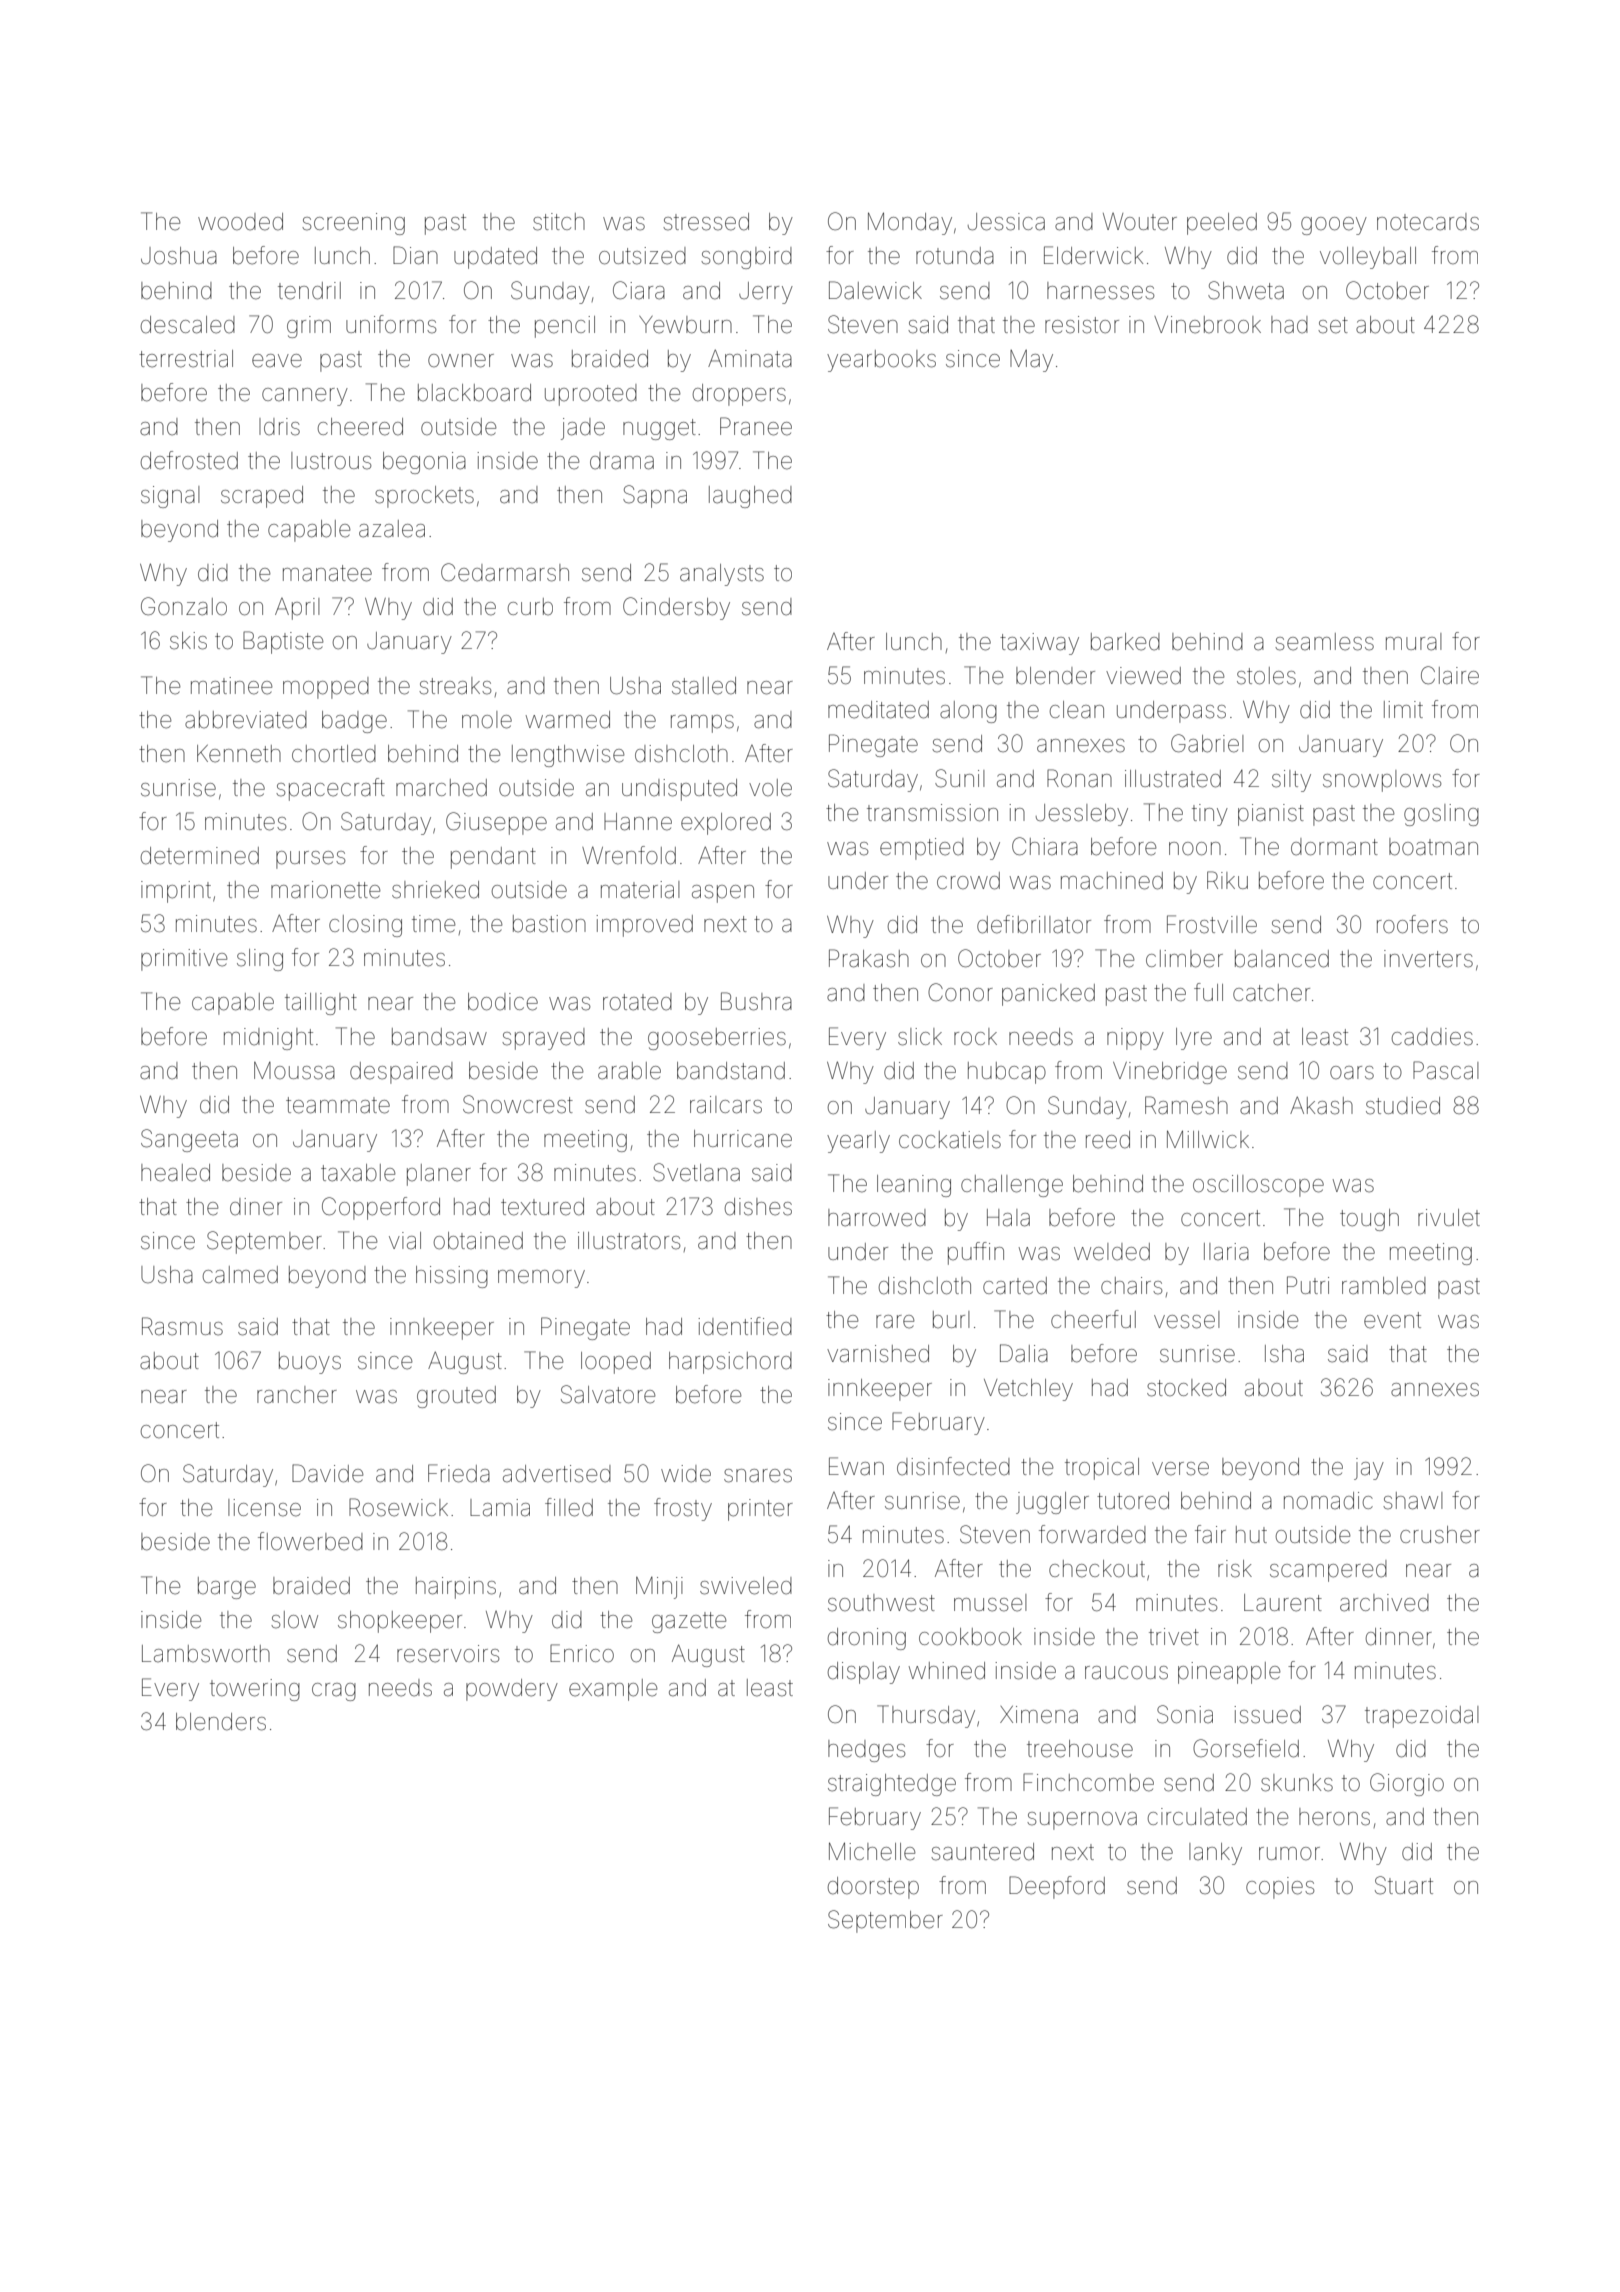  I want to click on terrestrial, so click(186, 359).
